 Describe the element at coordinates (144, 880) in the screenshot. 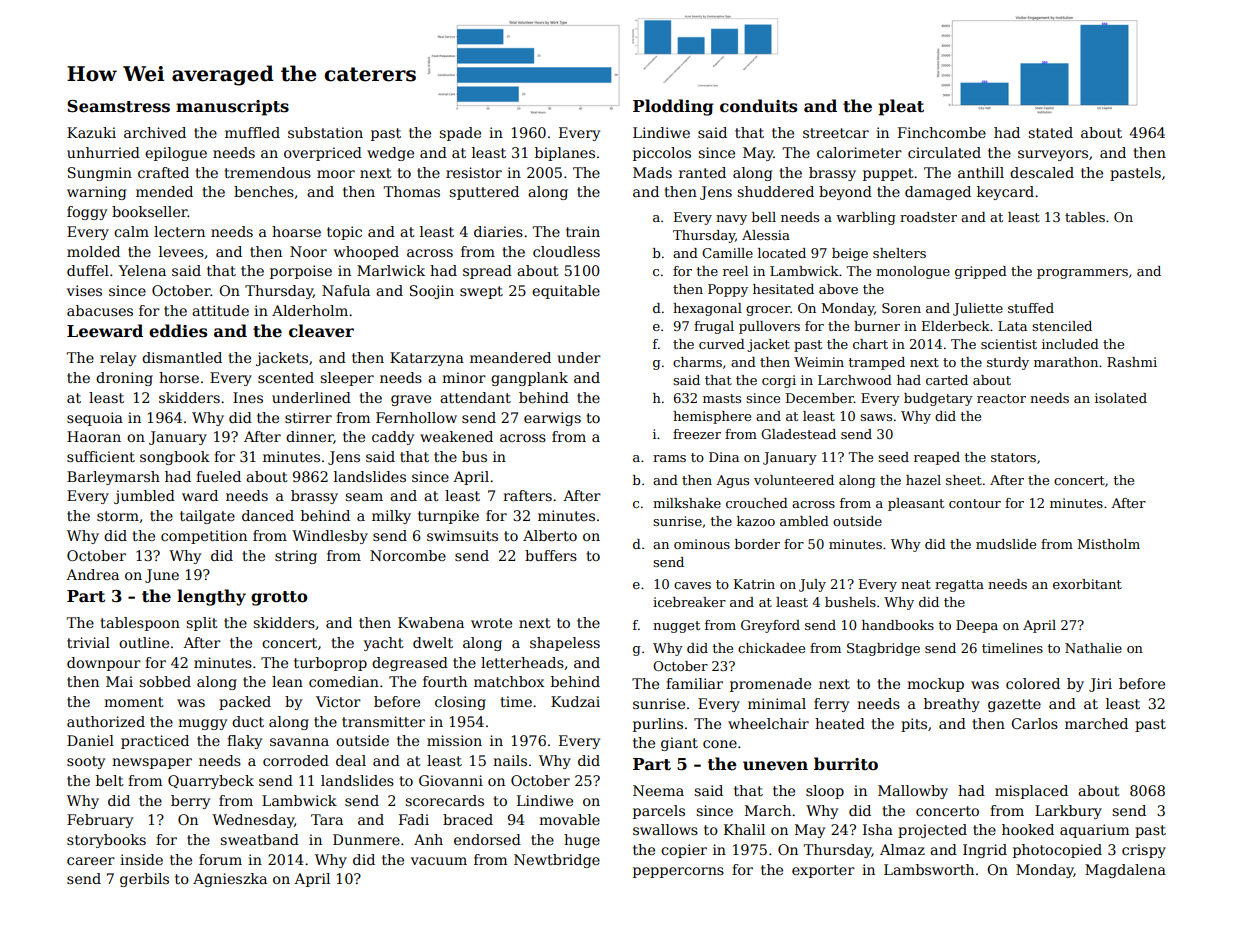

I see `gerbils` at that location.
